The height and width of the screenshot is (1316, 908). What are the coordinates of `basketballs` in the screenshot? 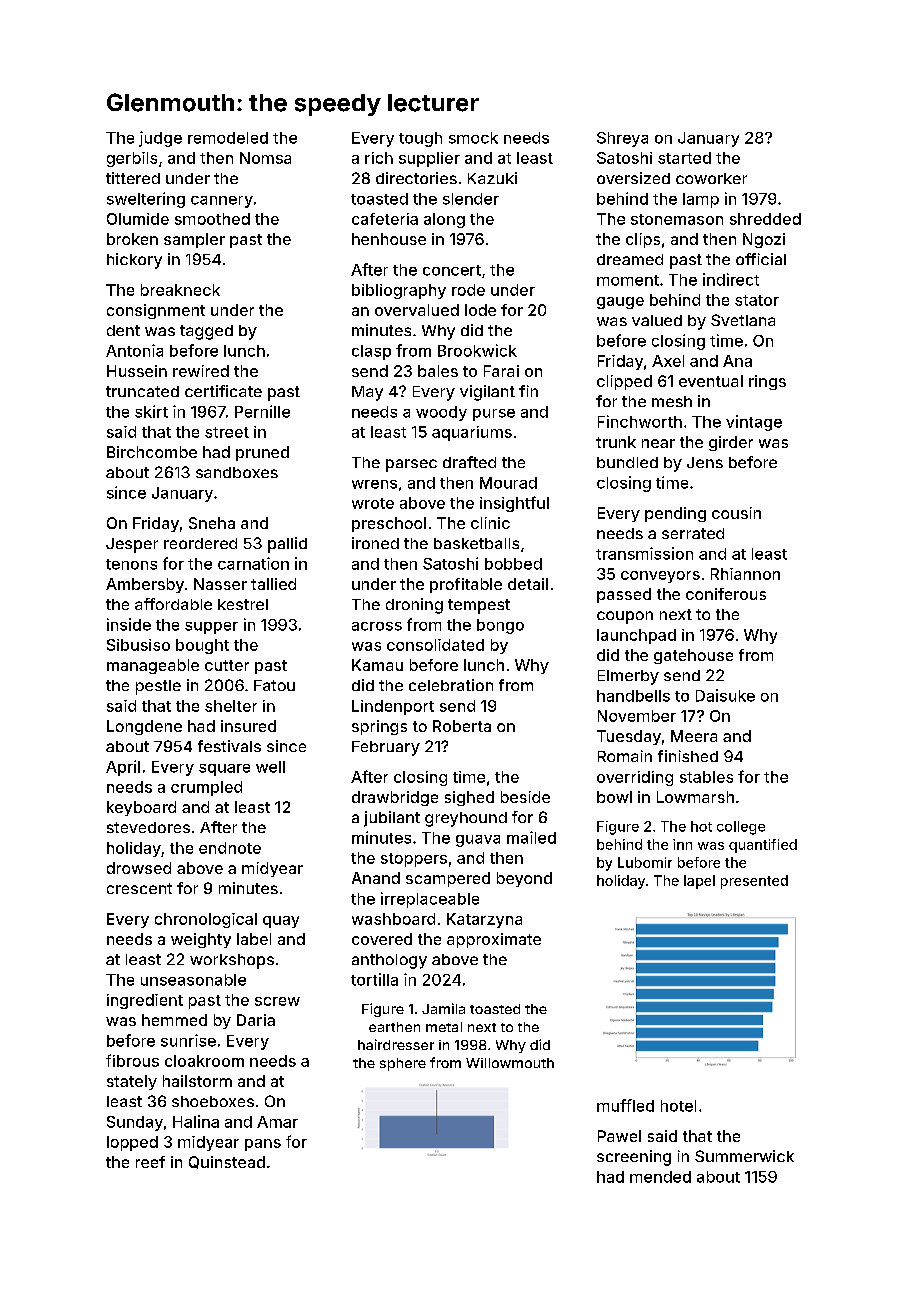 It's located at (476, 543).
